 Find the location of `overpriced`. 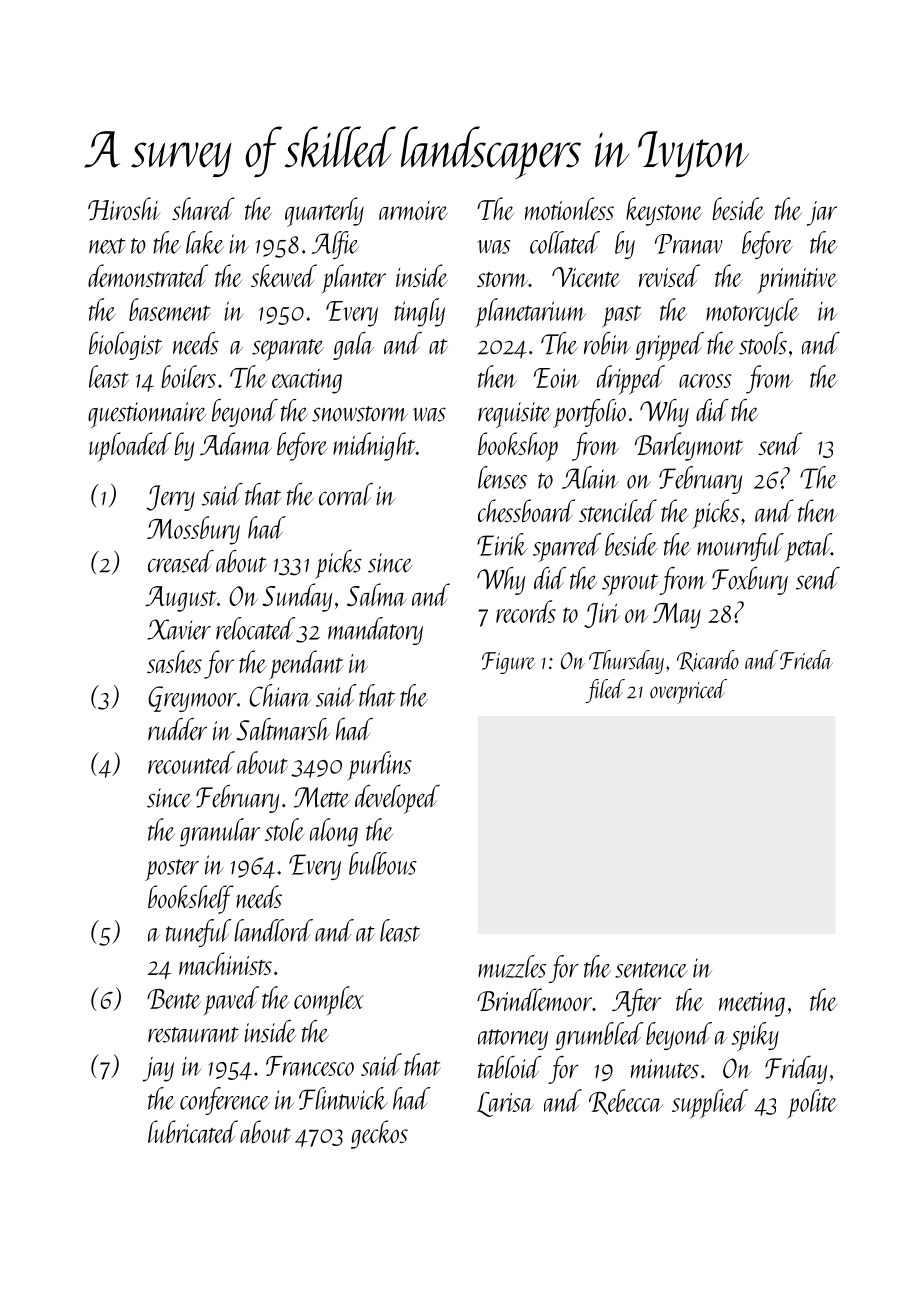

overpriced is located at coordinates (688, 691).
